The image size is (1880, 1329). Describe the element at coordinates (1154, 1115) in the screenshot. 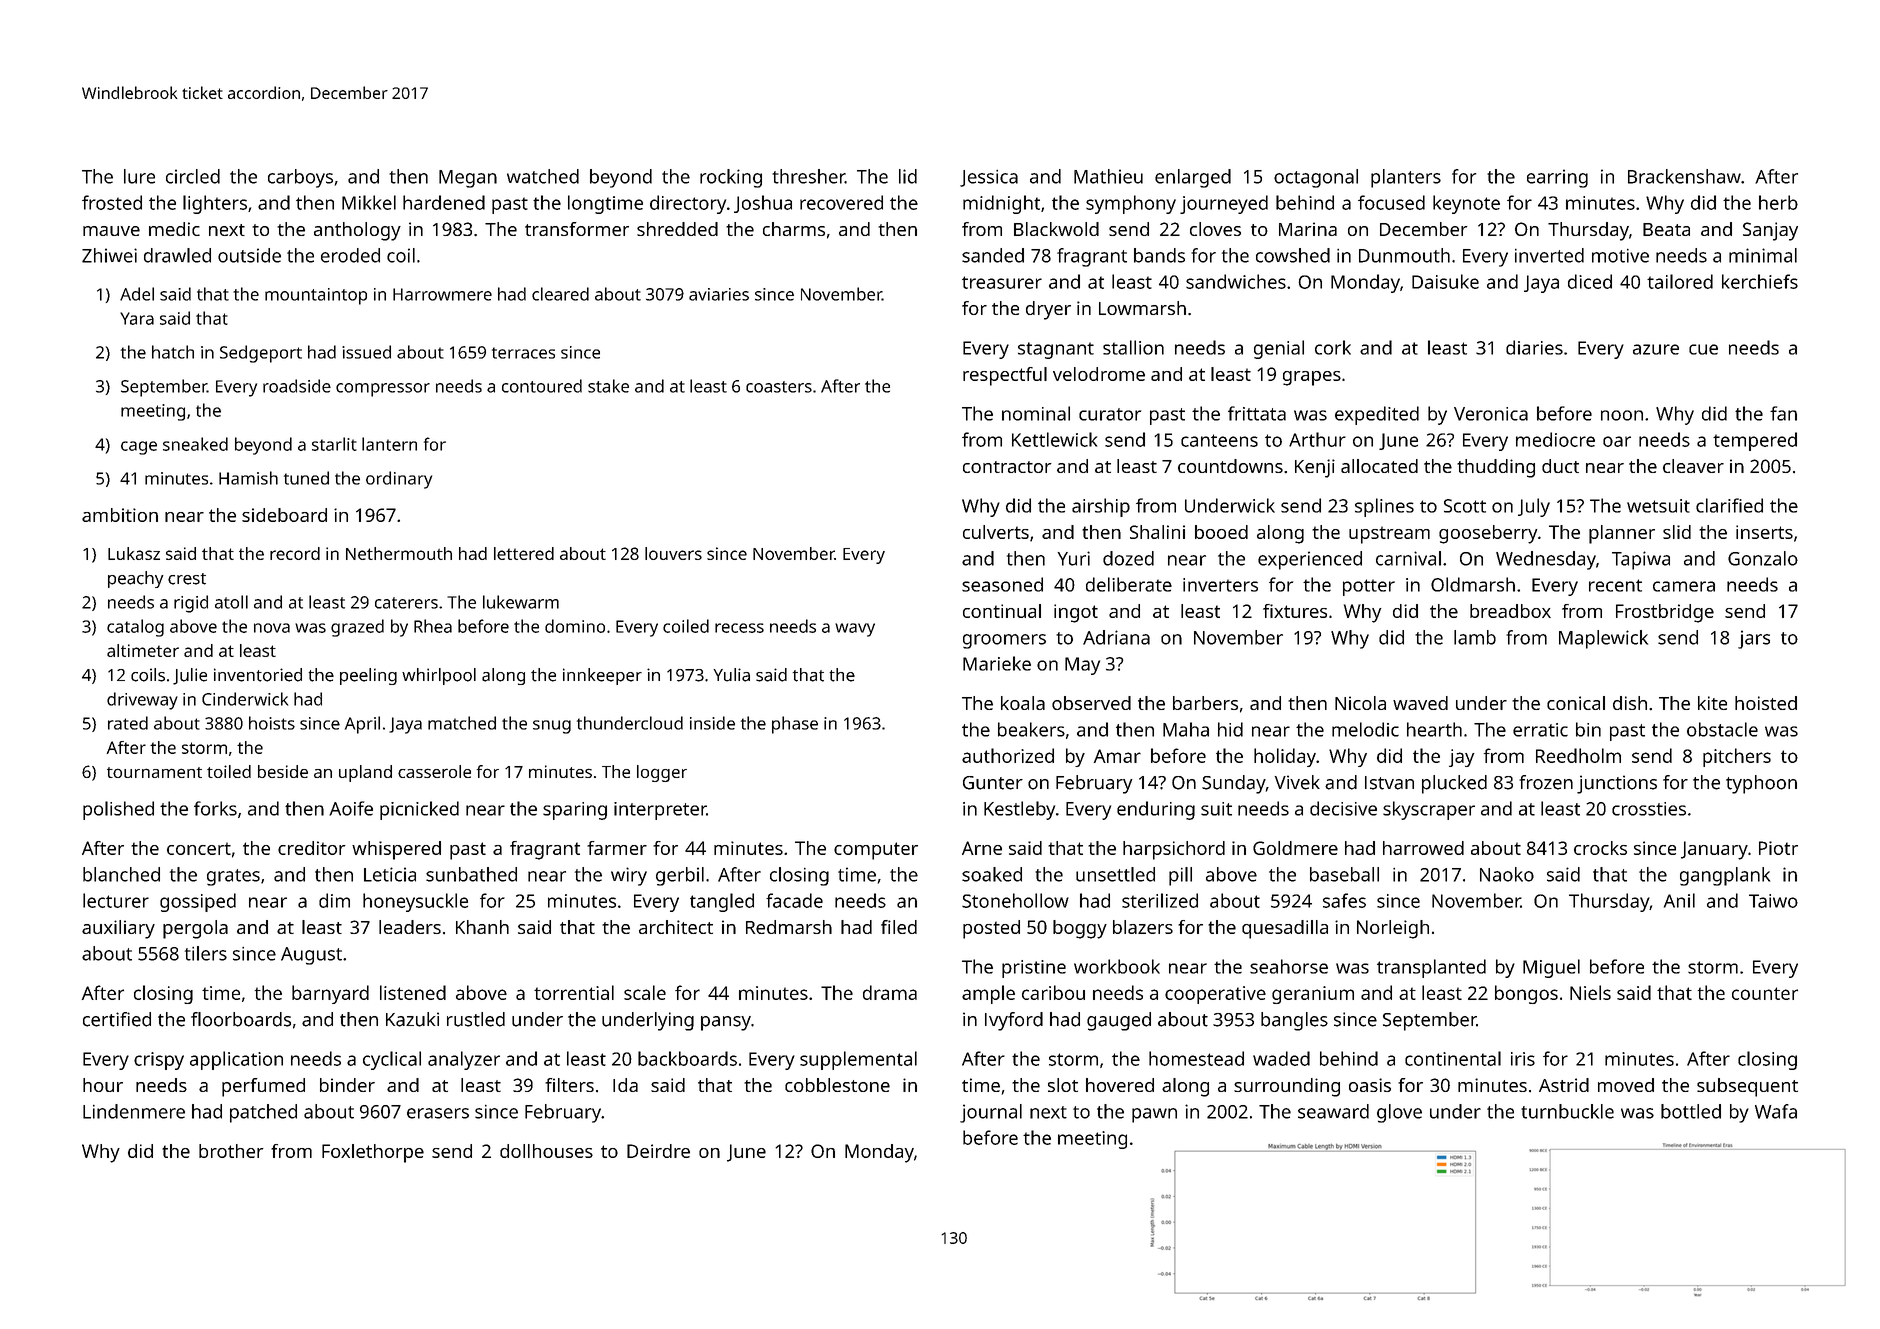

I see `pawn` at that location.
